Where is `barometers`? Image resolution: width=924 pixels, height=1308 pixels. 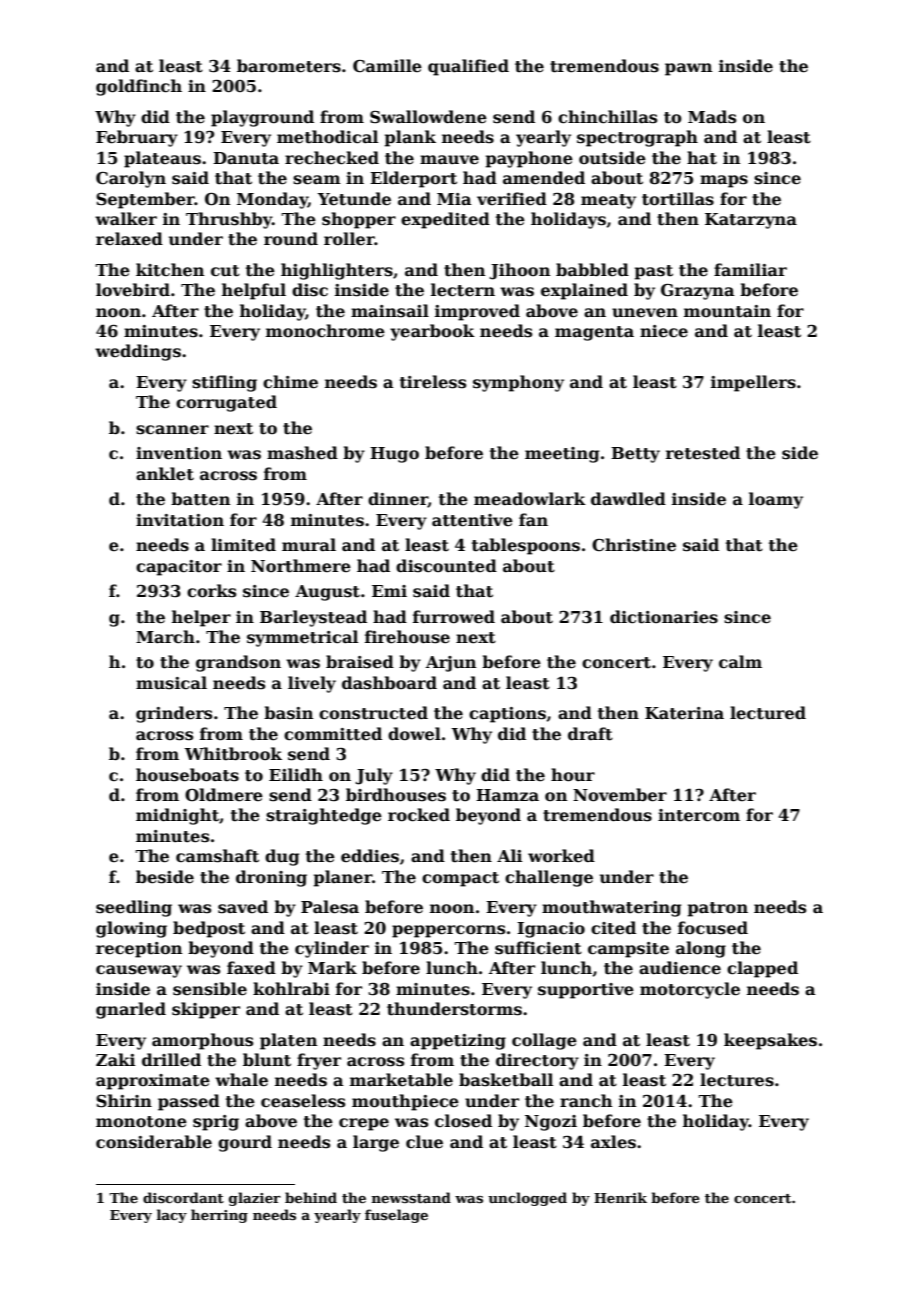 barometers is located at coordinates (289, 66).
